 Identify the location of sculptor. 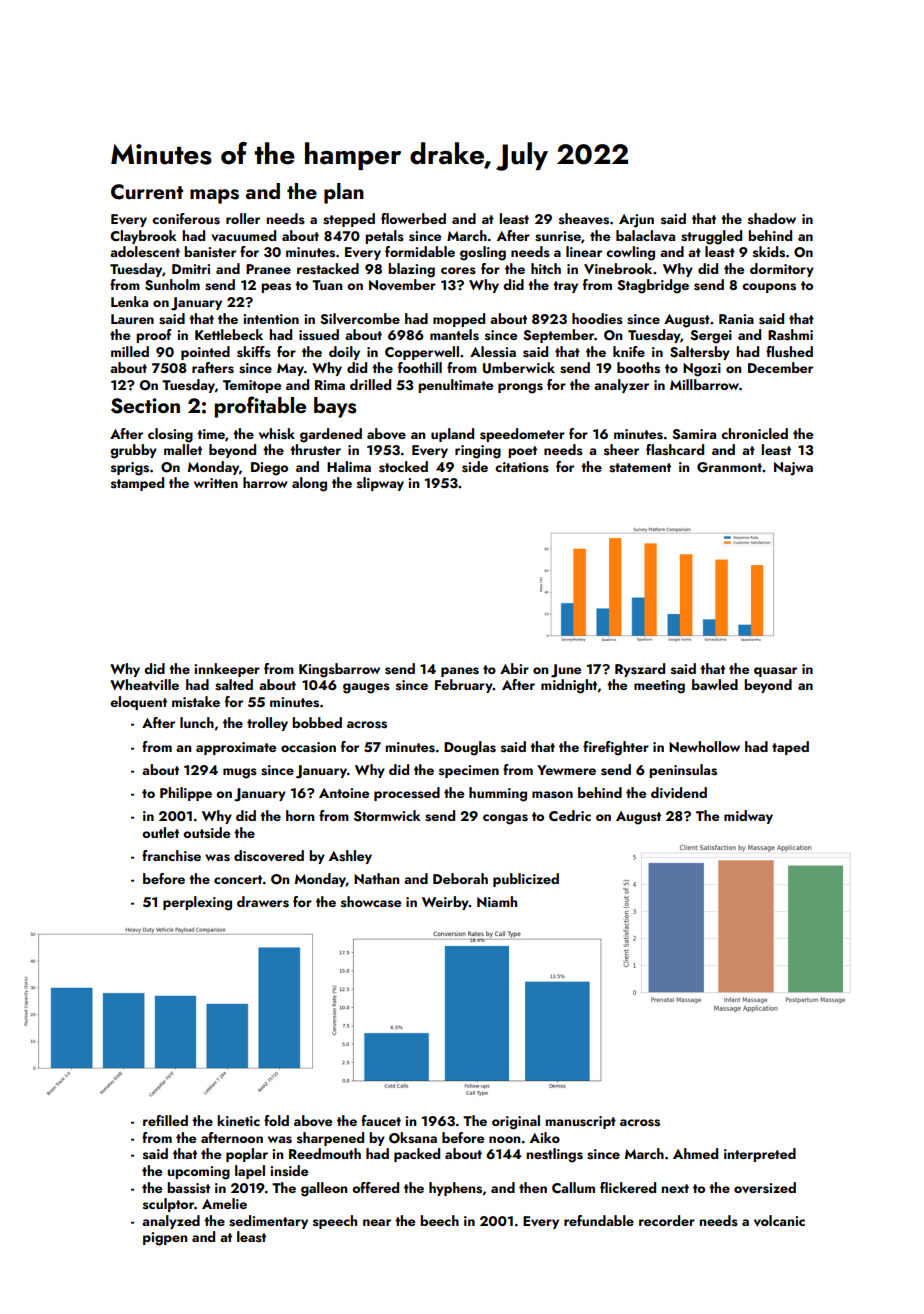
(168, 1205).
